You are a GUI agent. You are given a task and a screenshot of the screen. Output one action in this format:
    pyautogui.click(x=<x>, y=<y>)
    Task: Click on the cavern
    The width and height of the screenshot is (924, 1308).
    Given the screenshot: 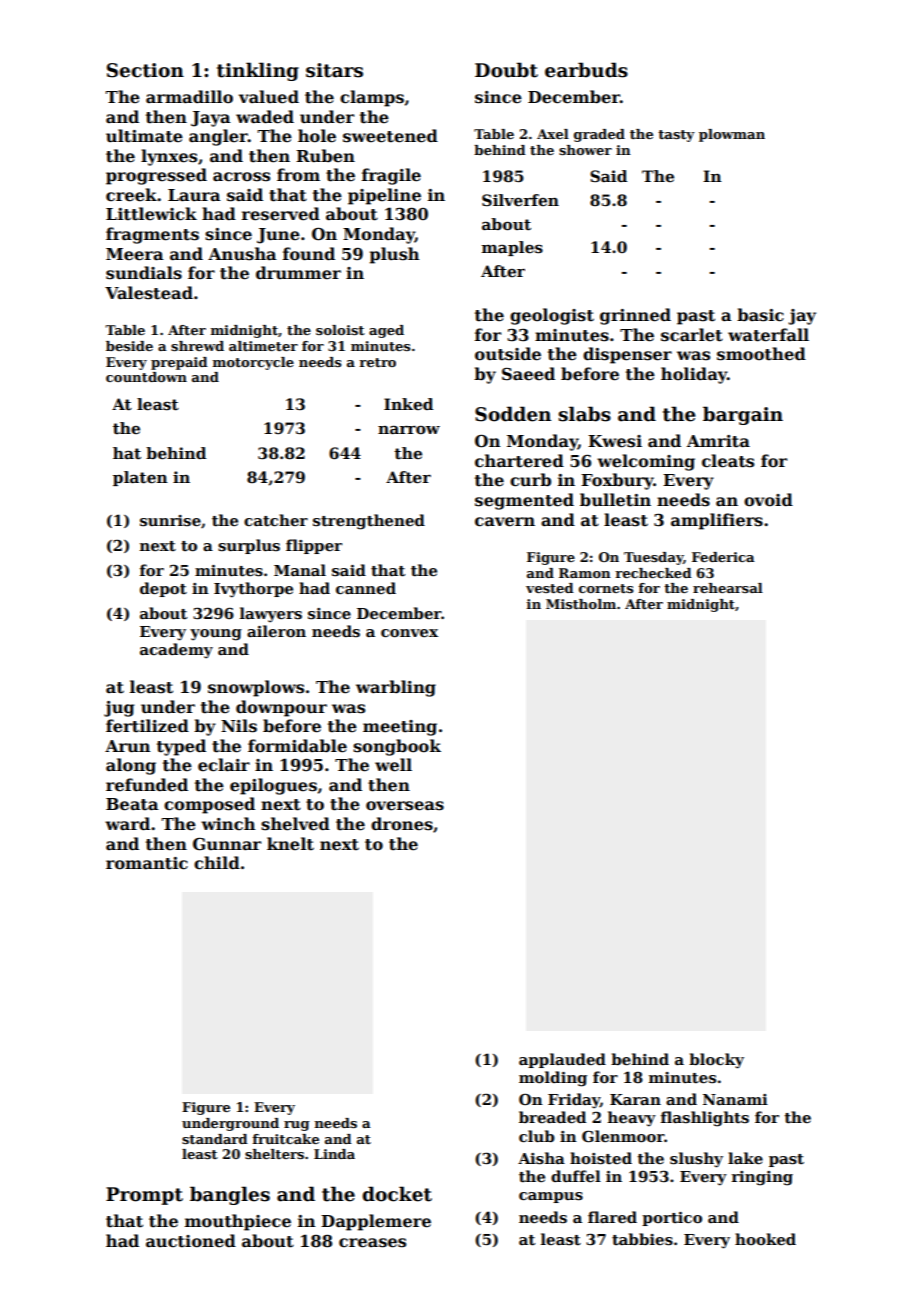 What is the action you would take?
    pyautogui.click(x=505, y=522)
